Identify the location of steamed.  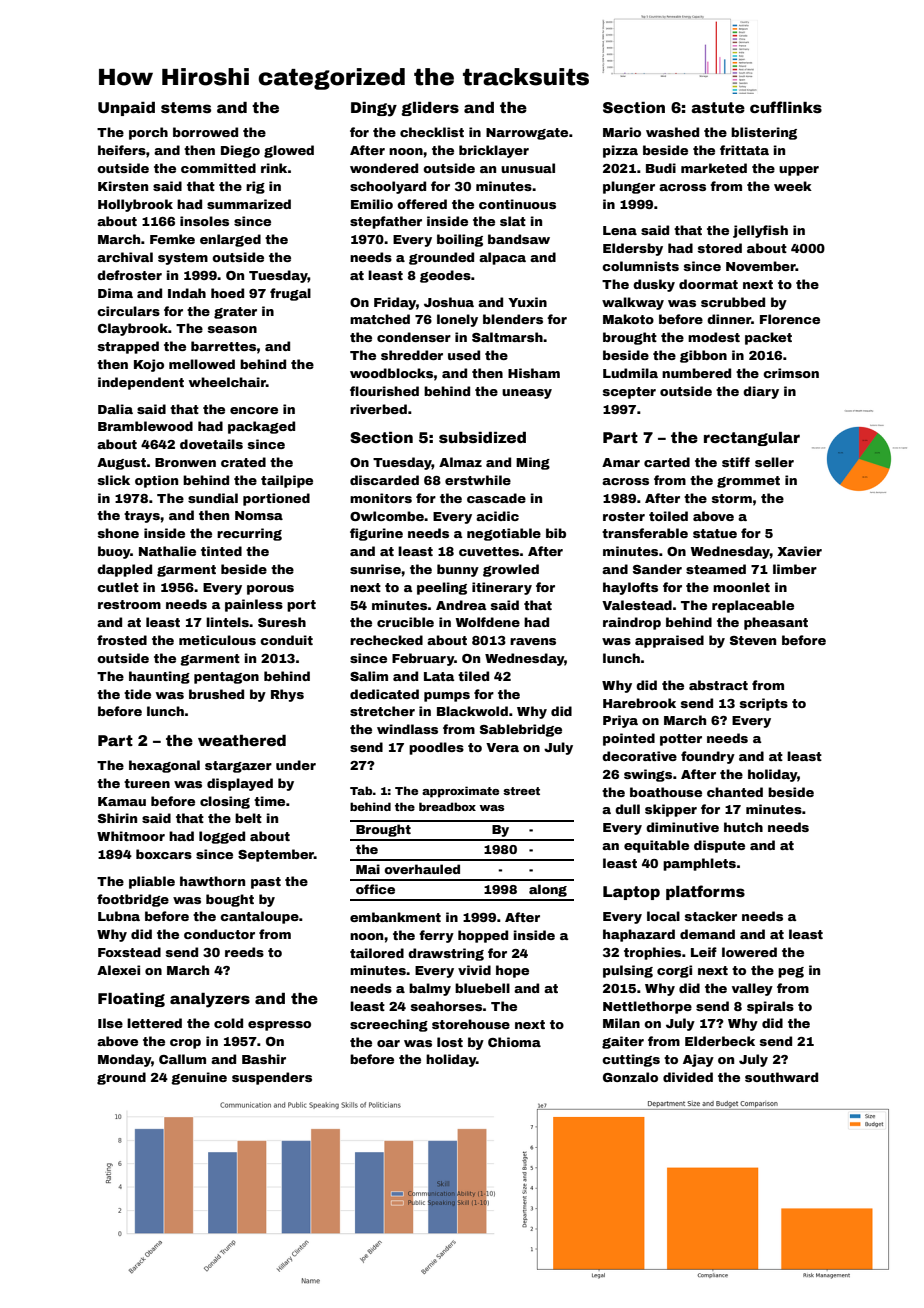
(716, 569).
